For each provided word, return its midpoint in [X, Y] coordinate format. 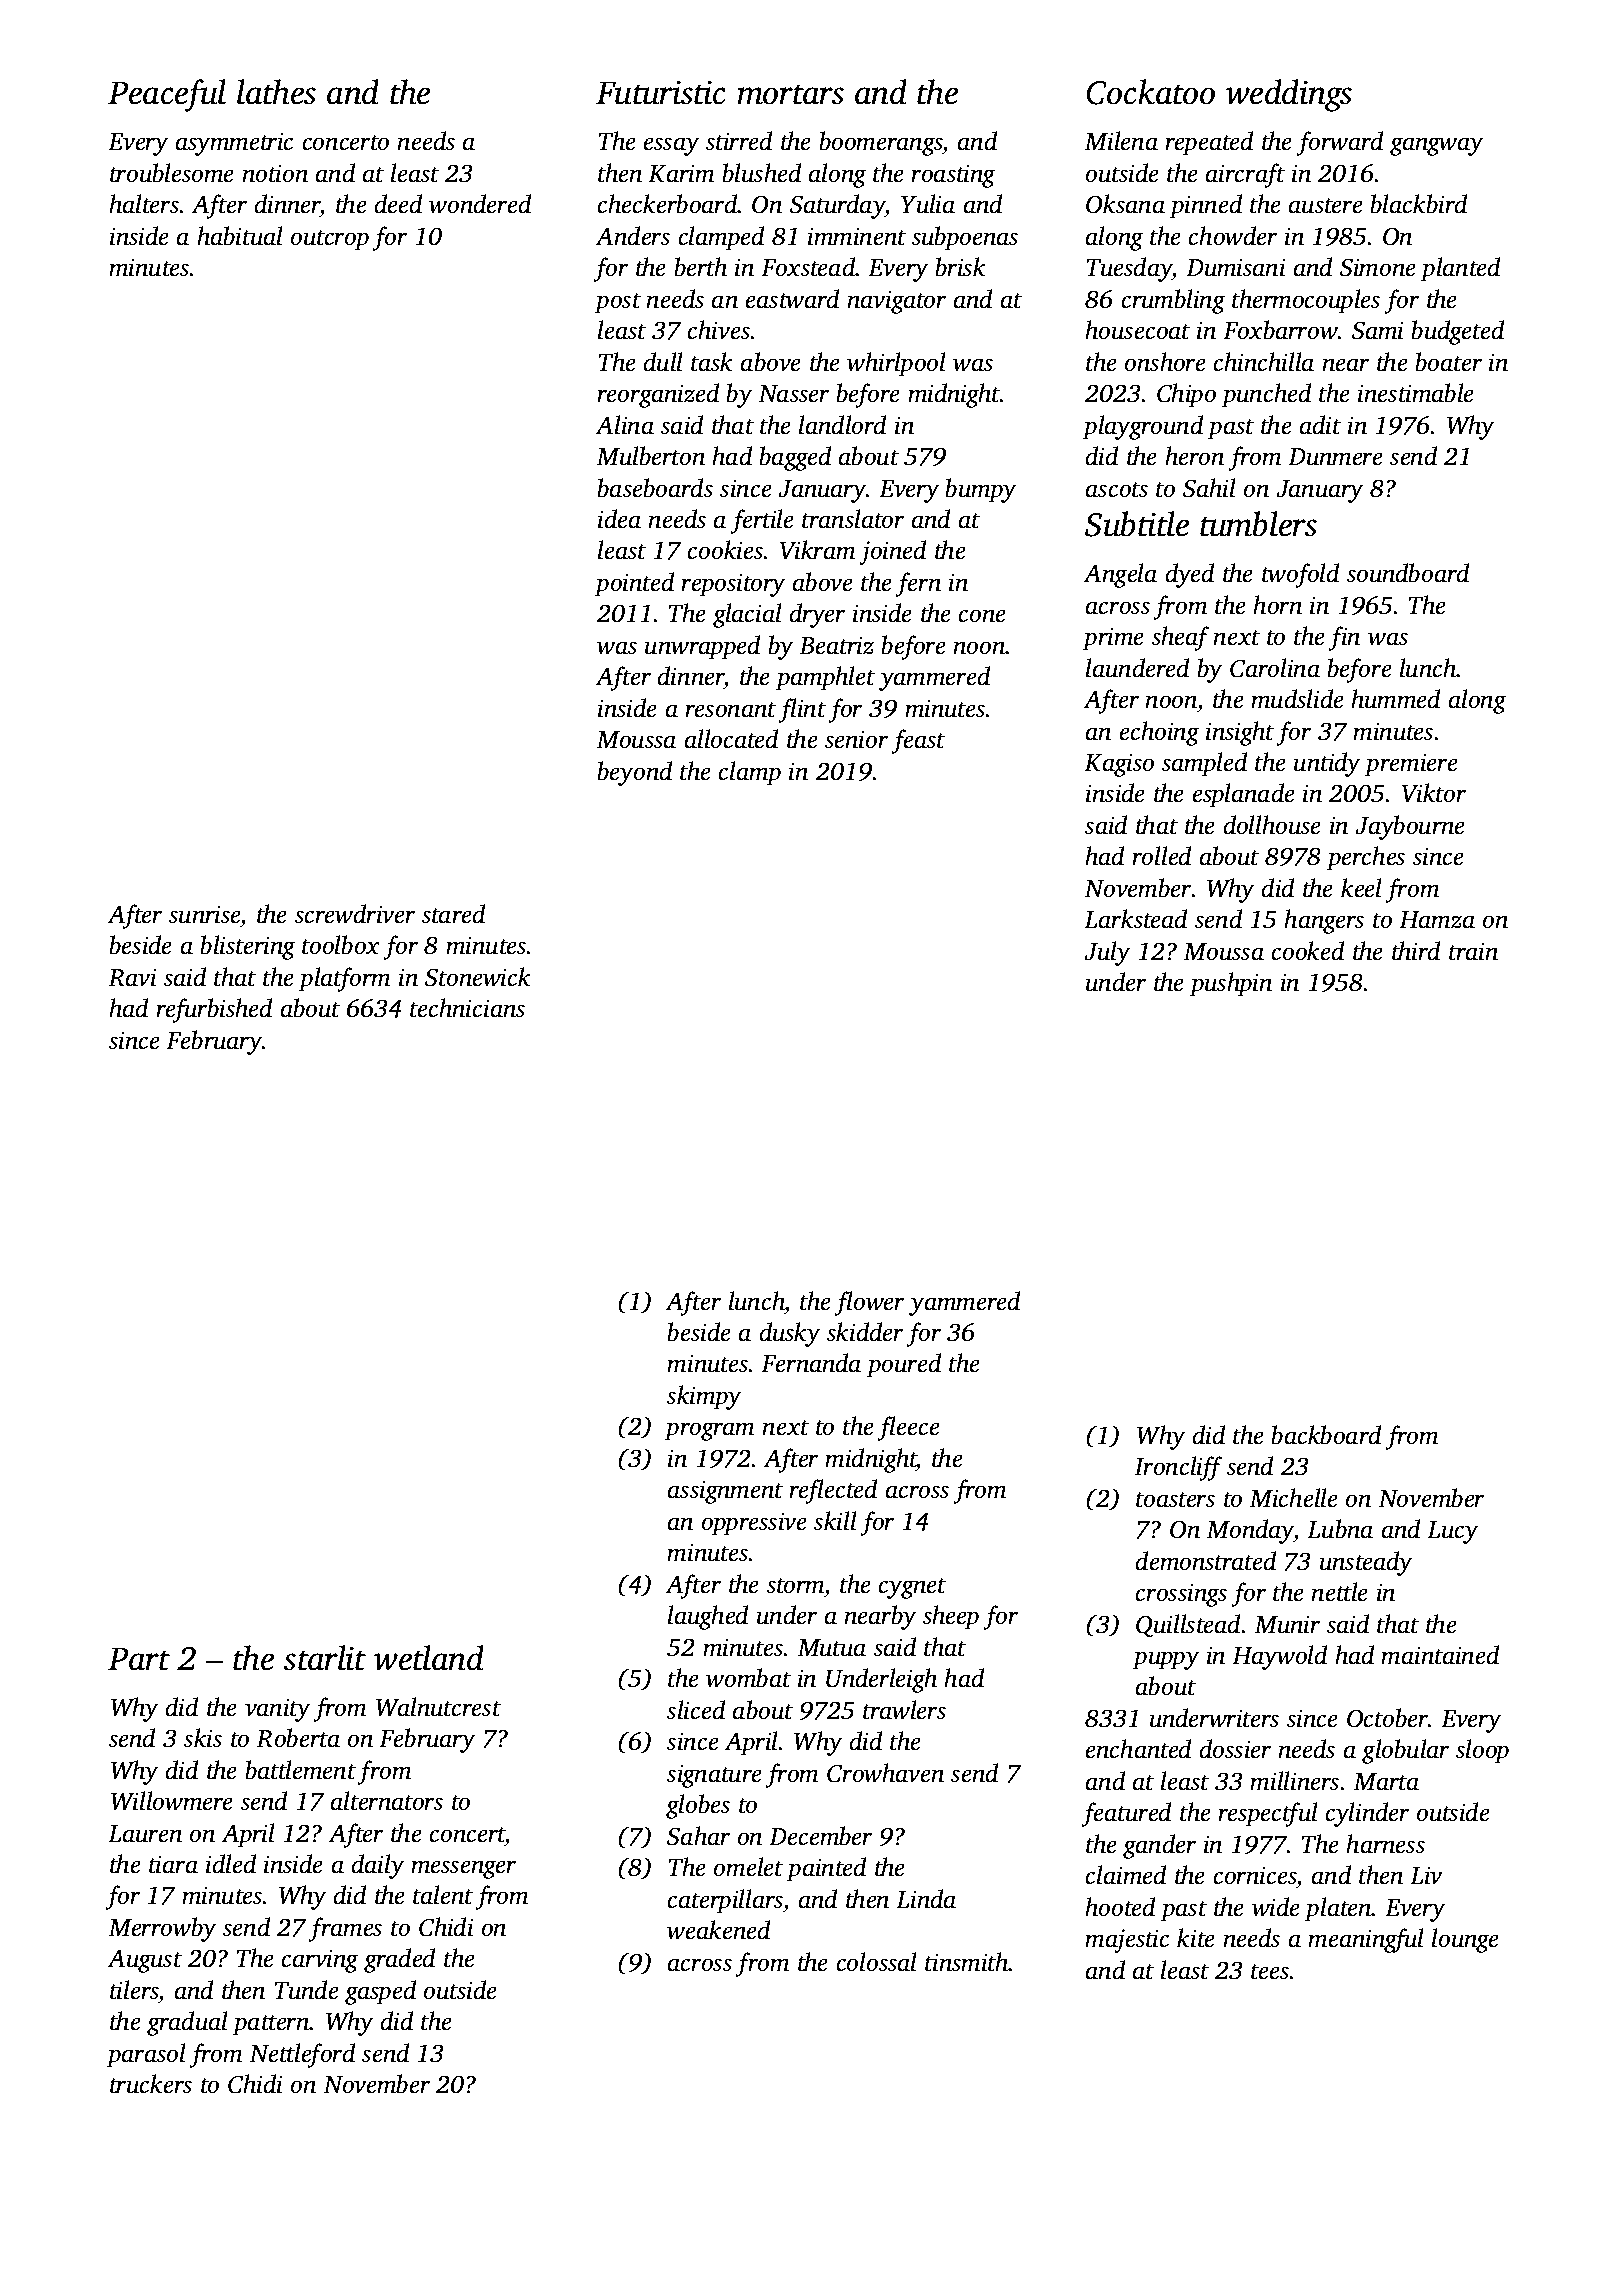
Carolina [1275, 668]
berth [700, 267]
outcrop [330, 240]
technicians [467, 1008]
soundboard [1408, 573]
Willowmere [172, 1801]
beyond [634, 773]
